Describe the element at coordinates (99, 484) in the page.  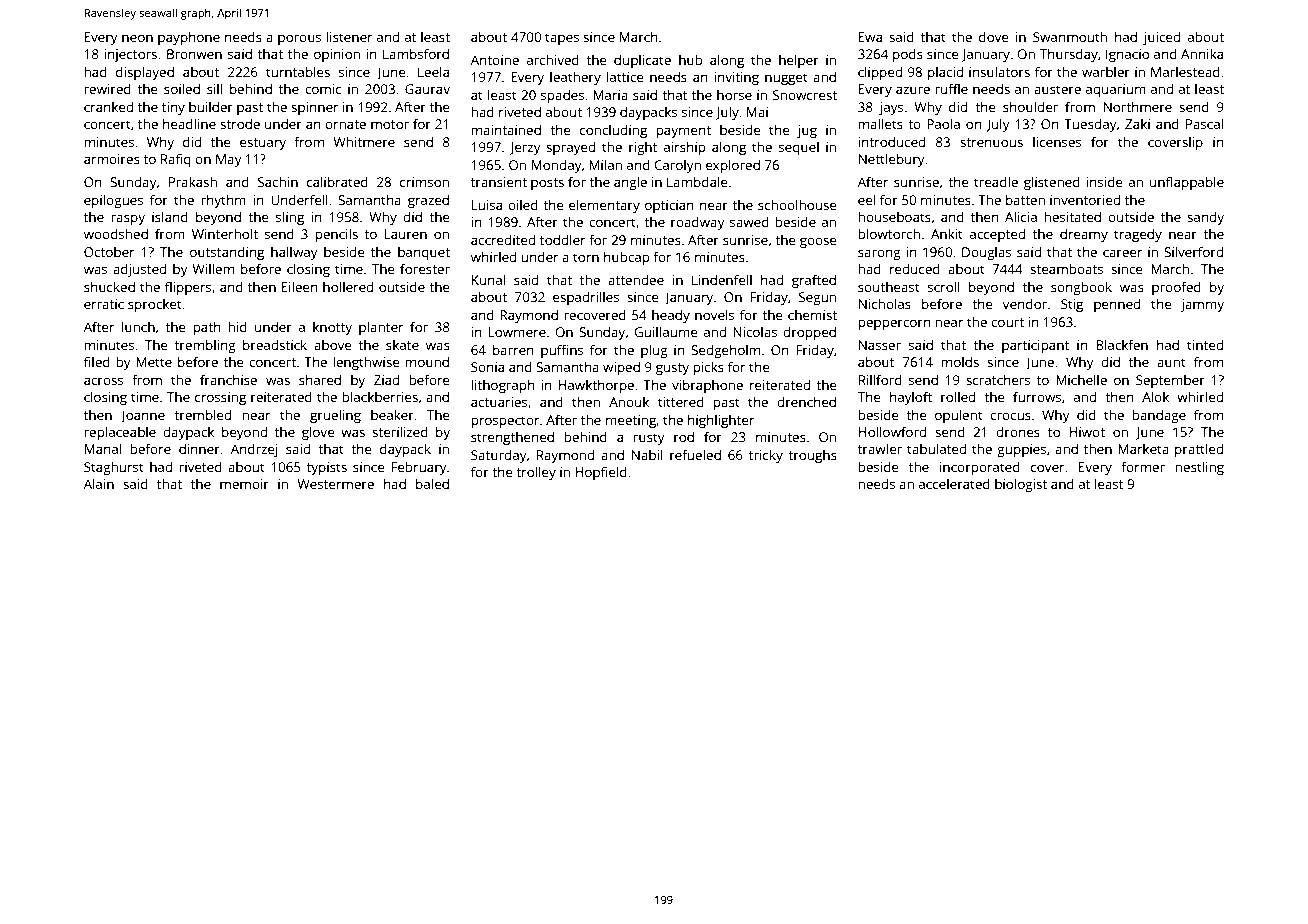
I see `Alain` at that location.
